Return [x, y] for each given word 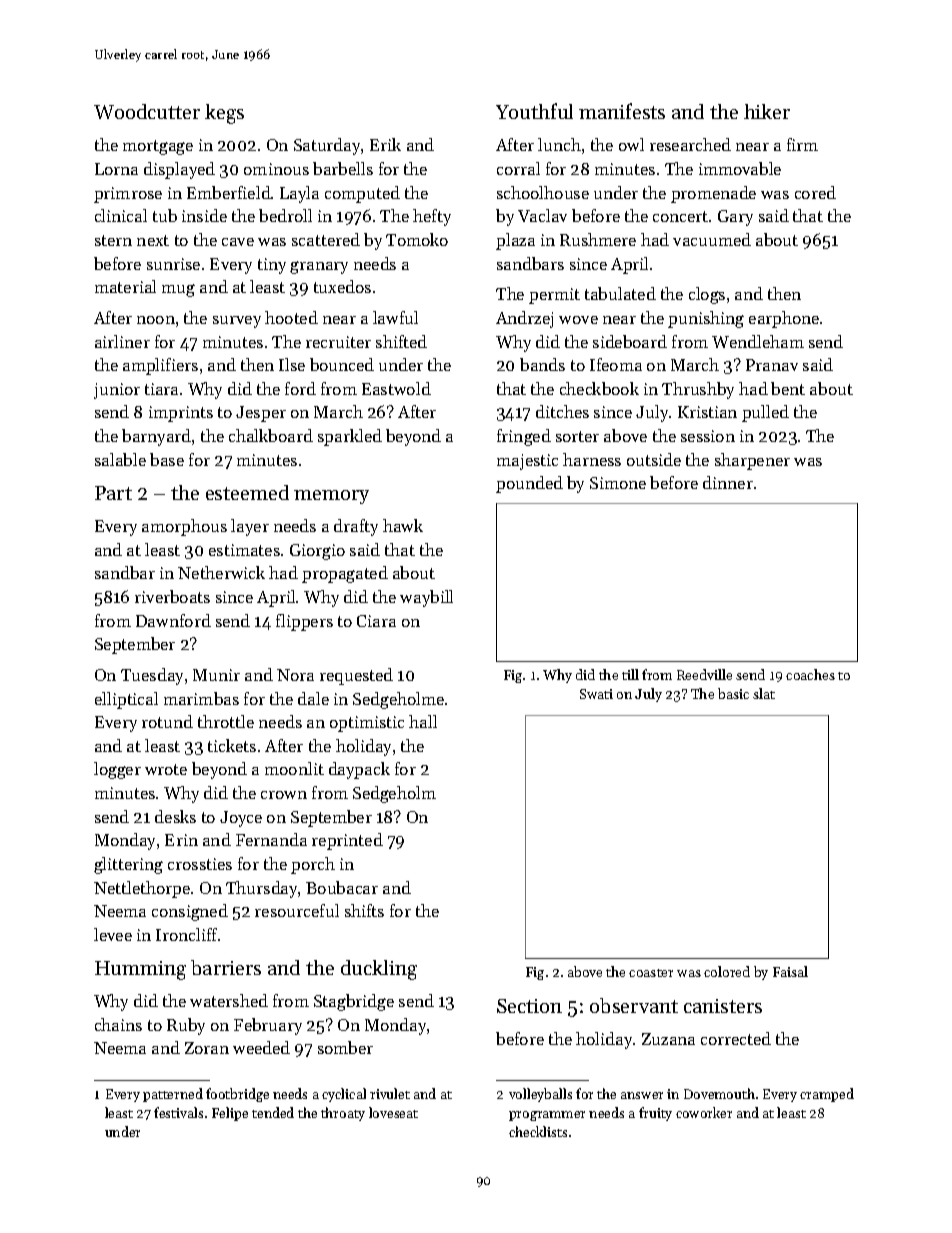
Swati [596, 694]
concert [680, 216]
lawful [395, 317]
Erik [385, 144]
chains [118, 1024]
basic [733, 693]
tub [165, 215]
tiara [161, 389]
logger [117, 770]
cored [815, 192]
